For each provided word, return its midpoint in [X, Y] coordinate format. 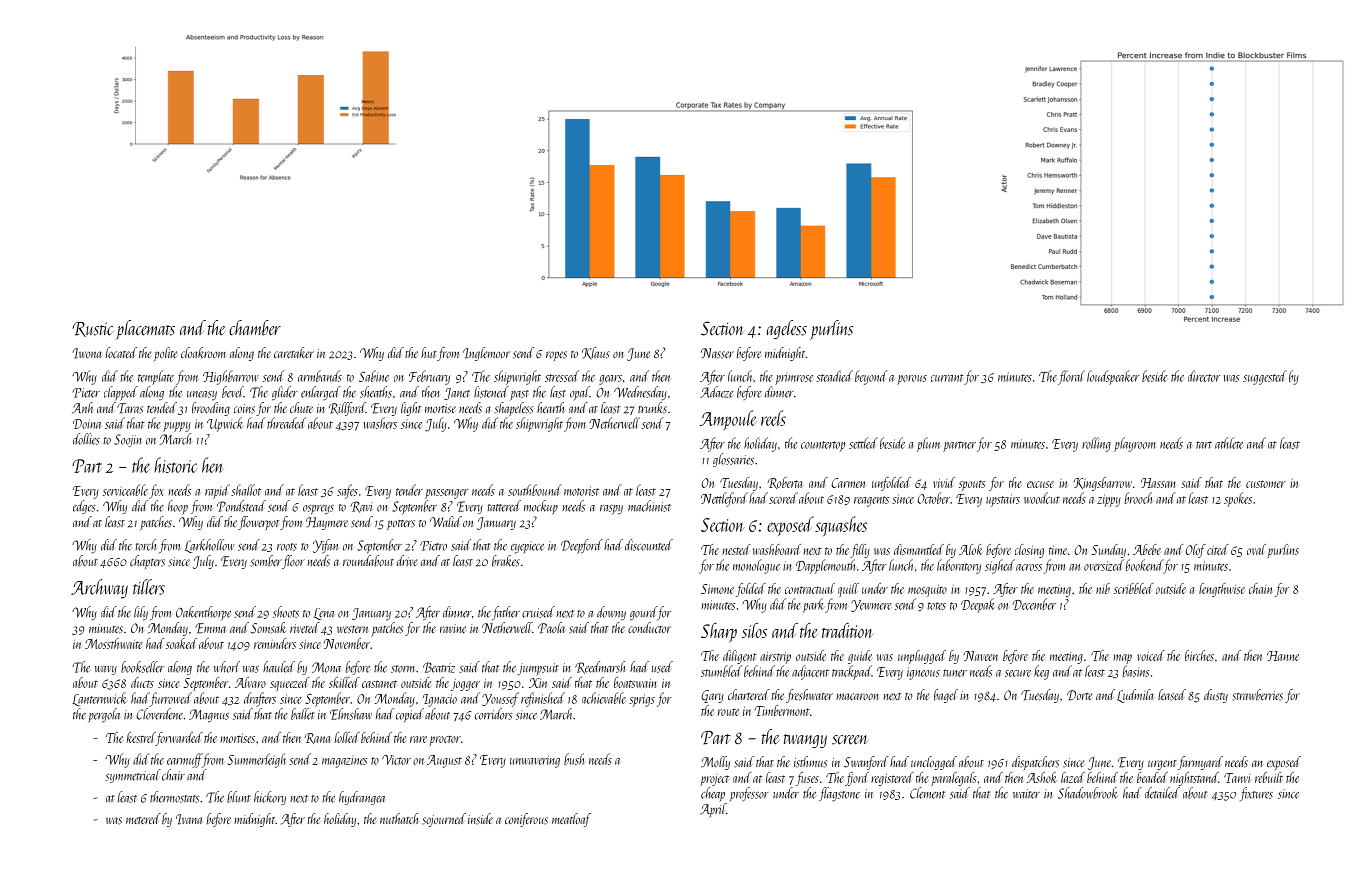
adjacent [810, 672]
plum [928, 444]
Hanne [1283, 656]
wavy [106, 670]
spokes [1238, 499]
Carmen [848, 483]
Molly [715, 763]
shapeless [514, 409]
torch [146, 545]
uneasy [202, 396]
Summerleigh [257, 760]
